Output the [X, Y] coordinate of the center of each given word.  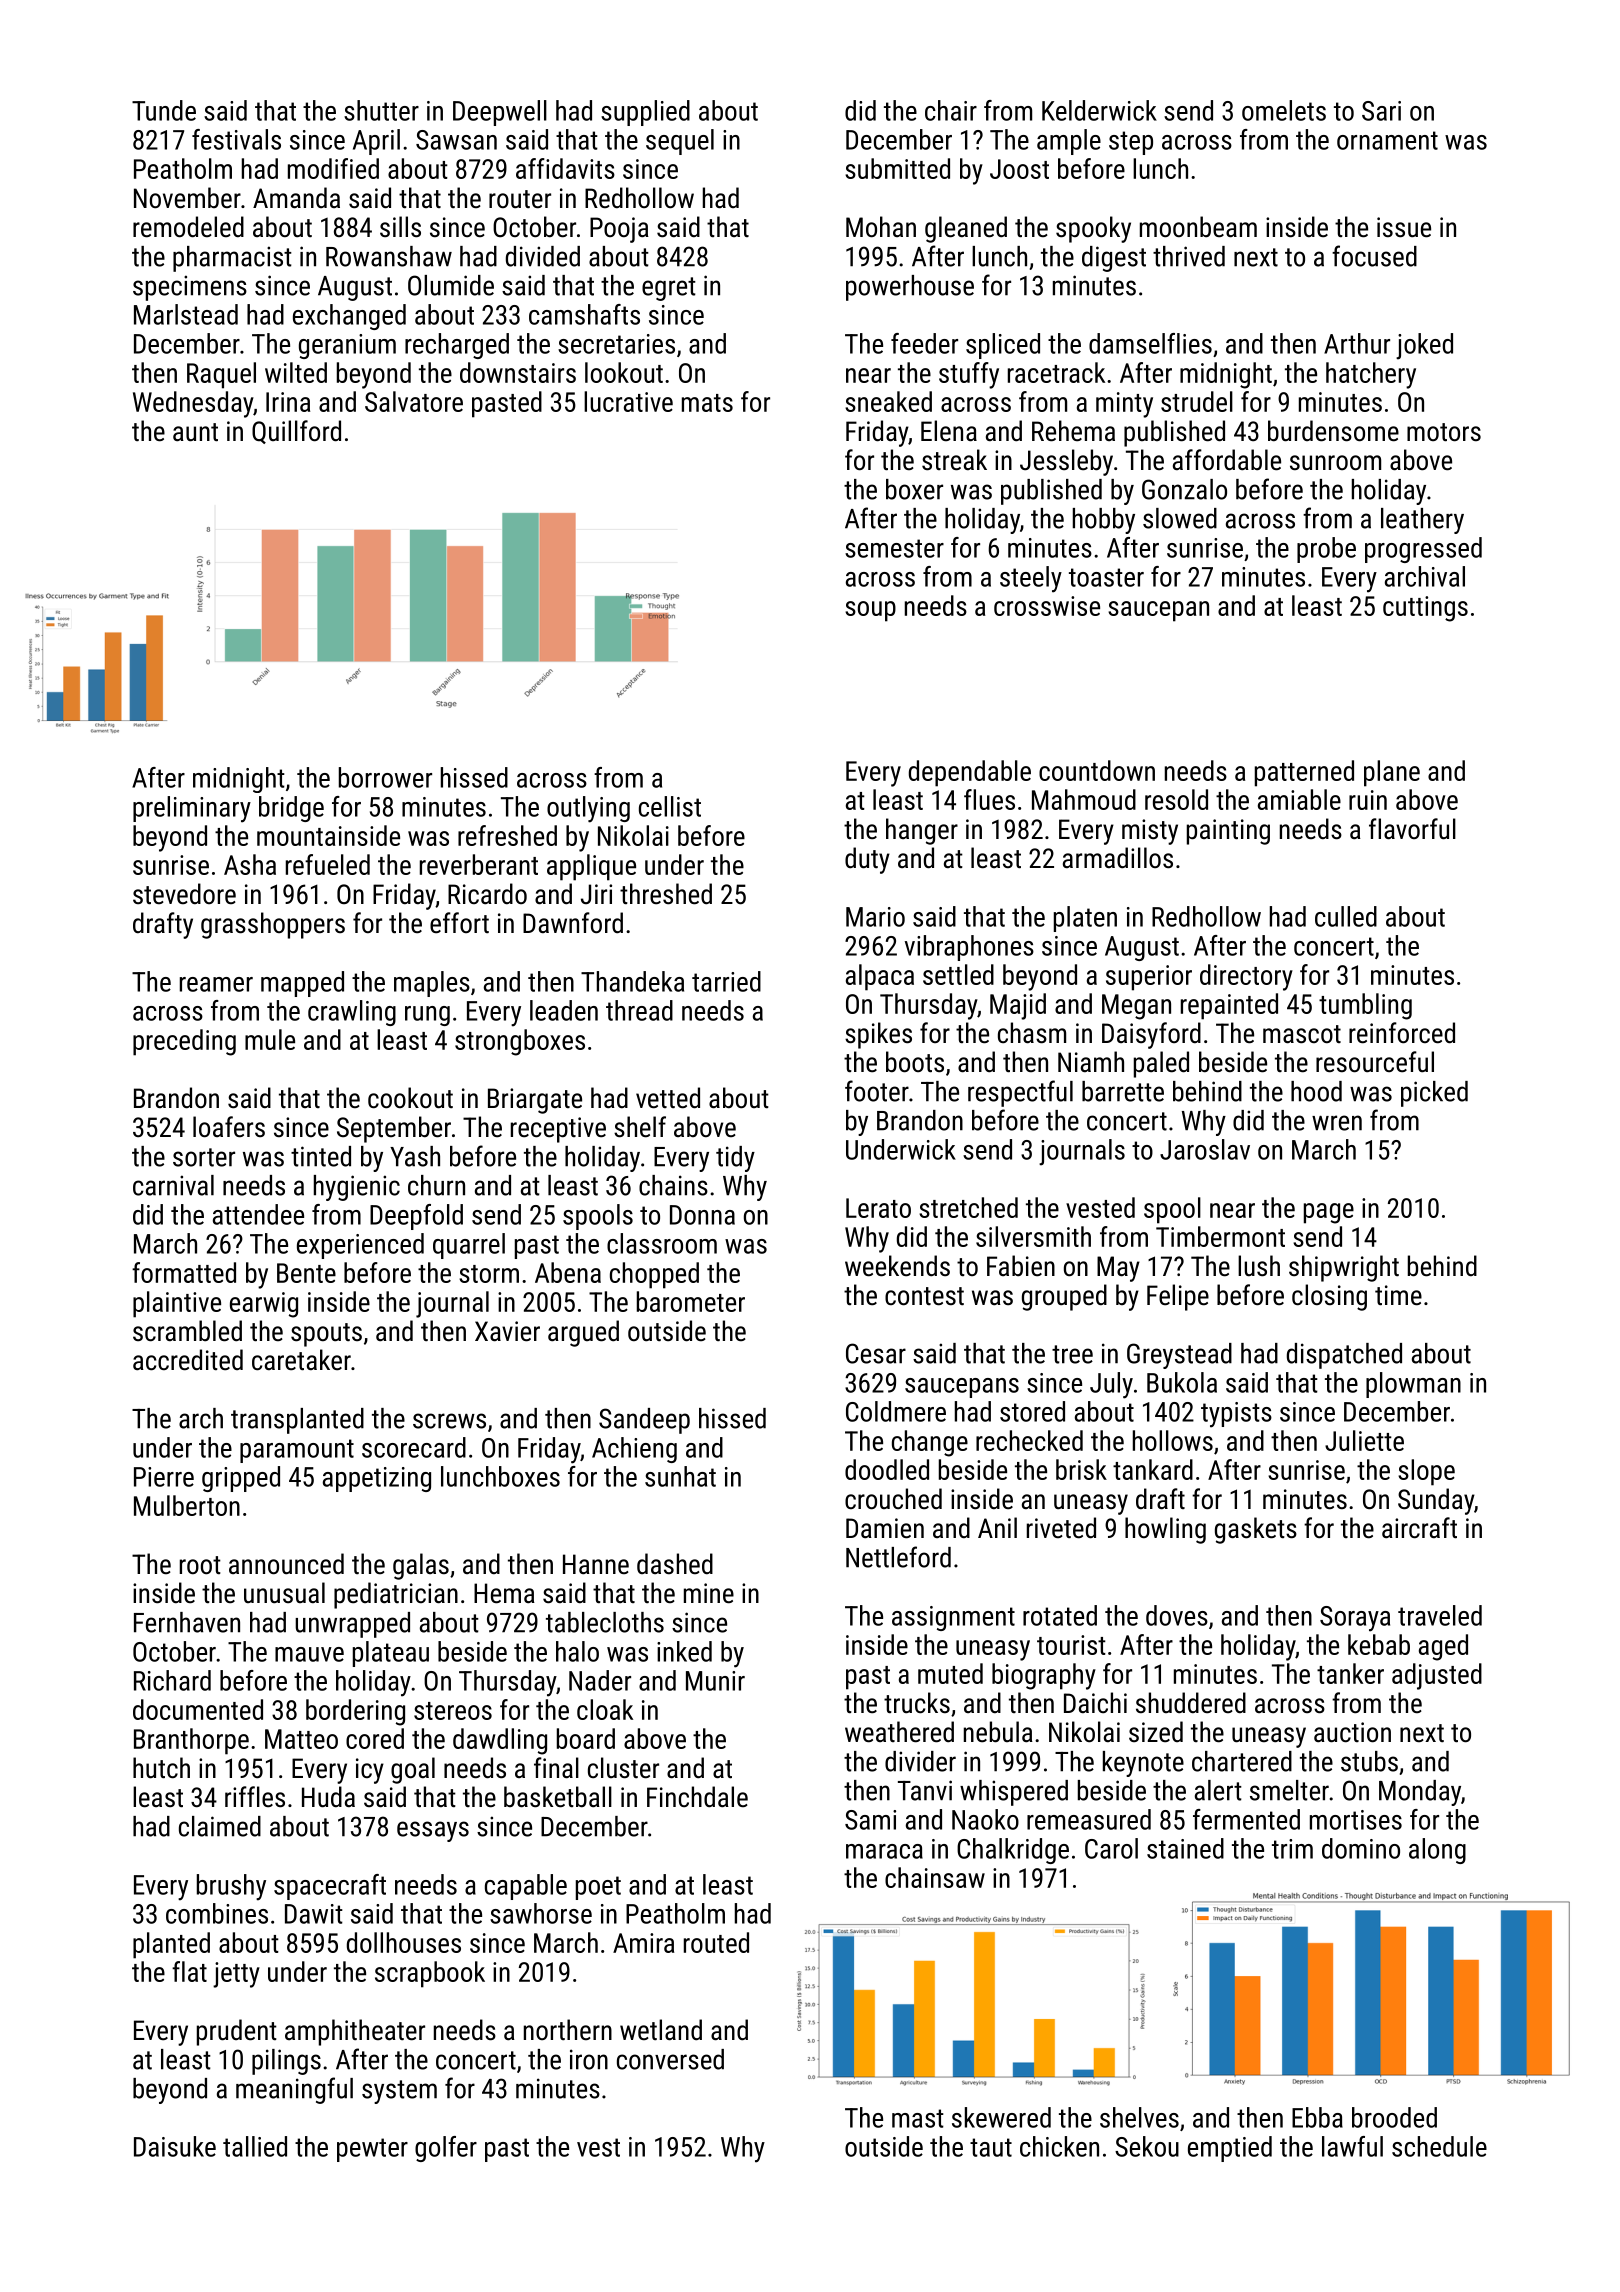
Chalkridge [1013, 1851]
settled [958, 974]
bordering [355, 1712]
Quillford [296, 432]
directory [1246, 977]
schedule [1439, 2146]
